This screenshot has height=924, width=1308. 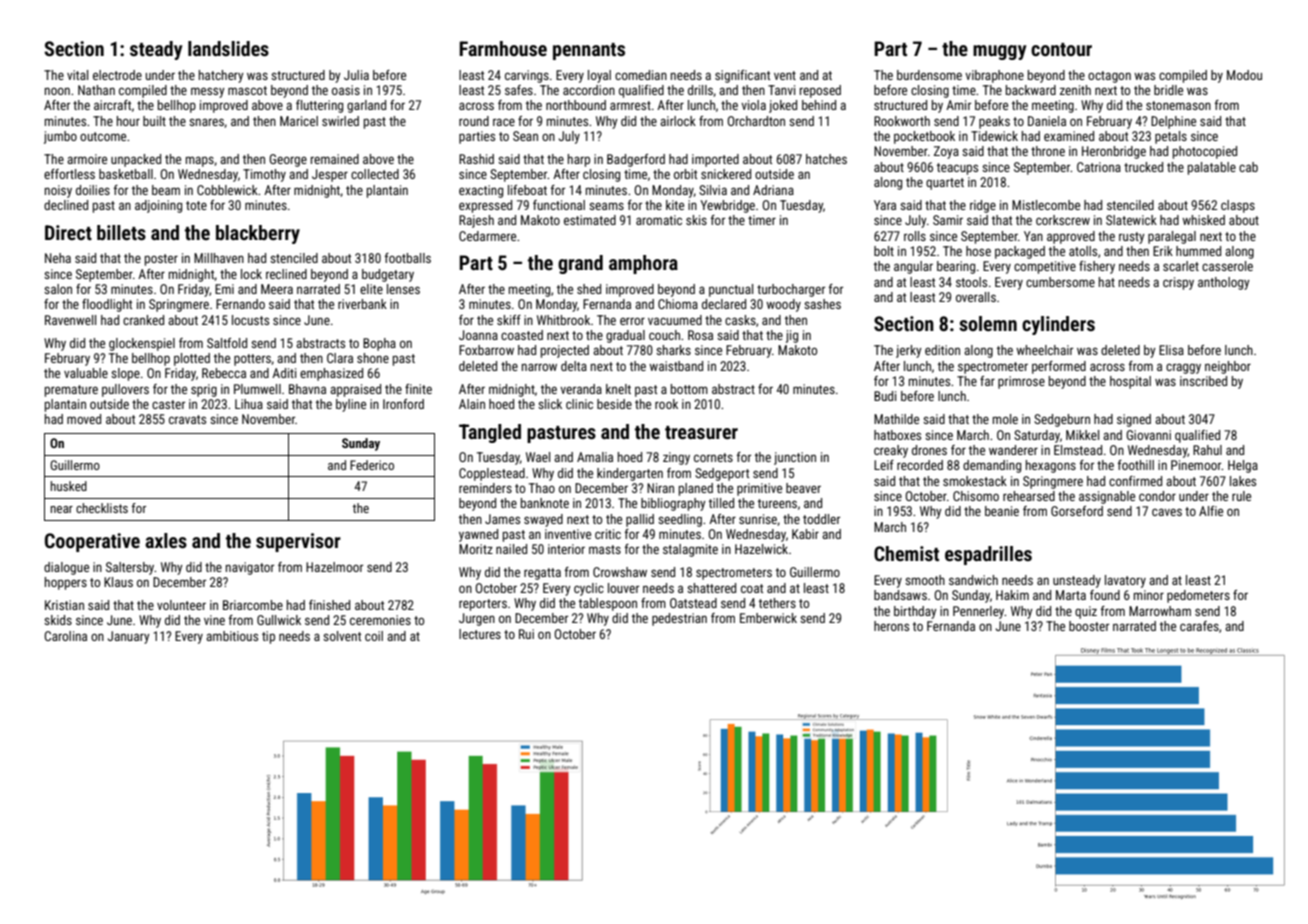 I want to click on solemn, so click(x=988, y=323).
